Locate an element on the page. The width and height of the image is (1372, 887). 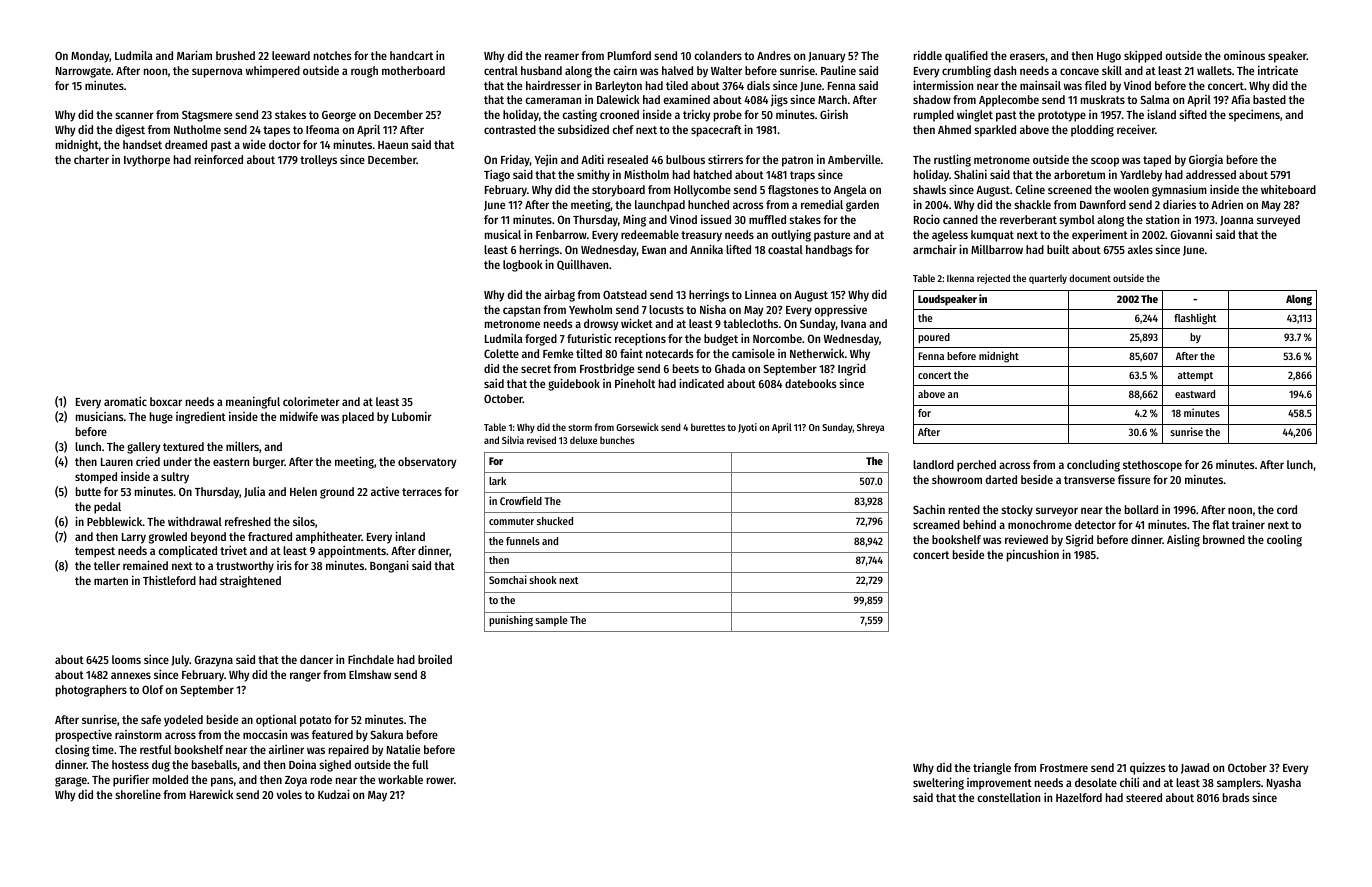
flashlight is located at coordinates (1195, 319).
